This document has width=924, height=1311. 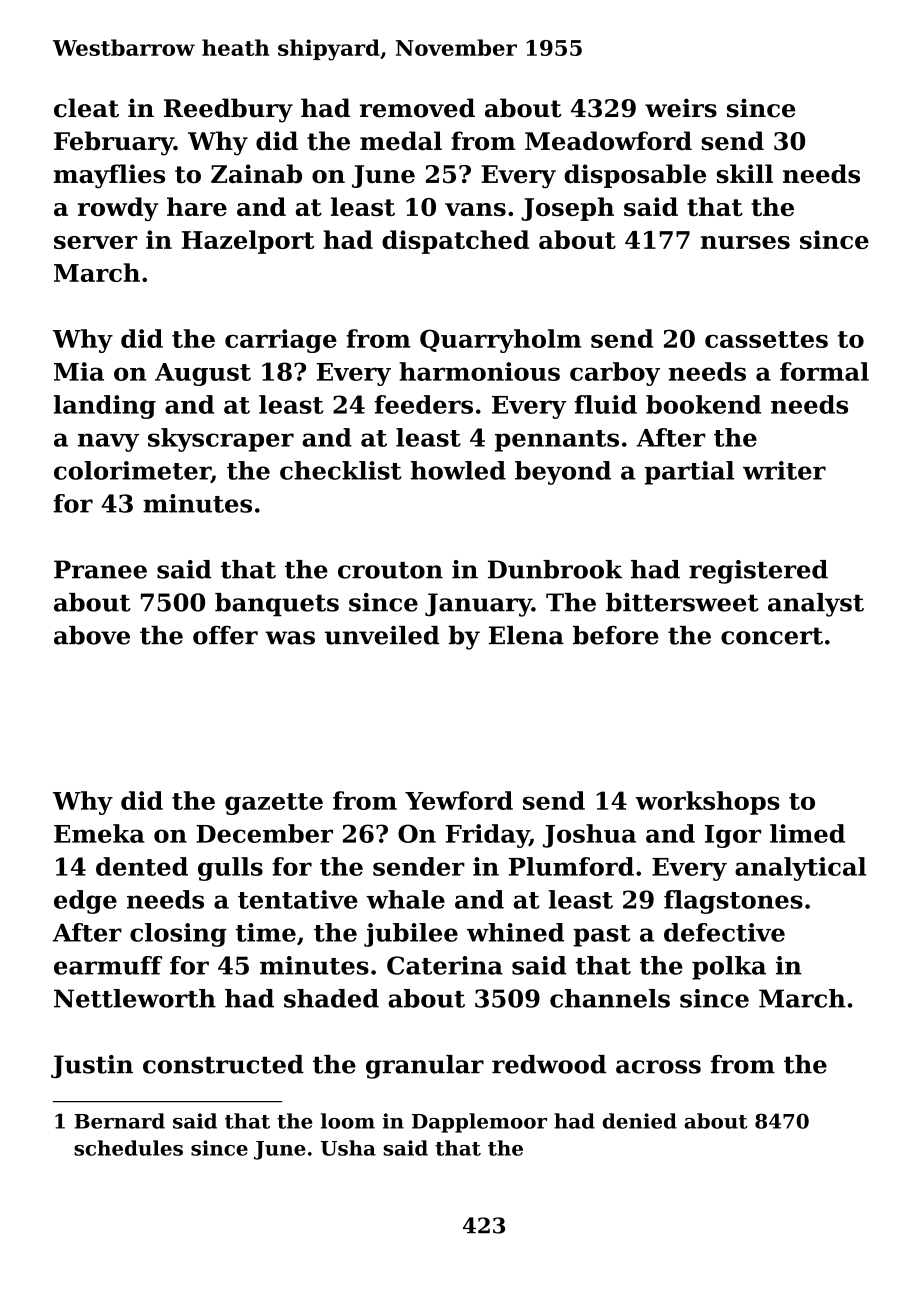 I want to click on constructed, so click(x=223, y=1064).
